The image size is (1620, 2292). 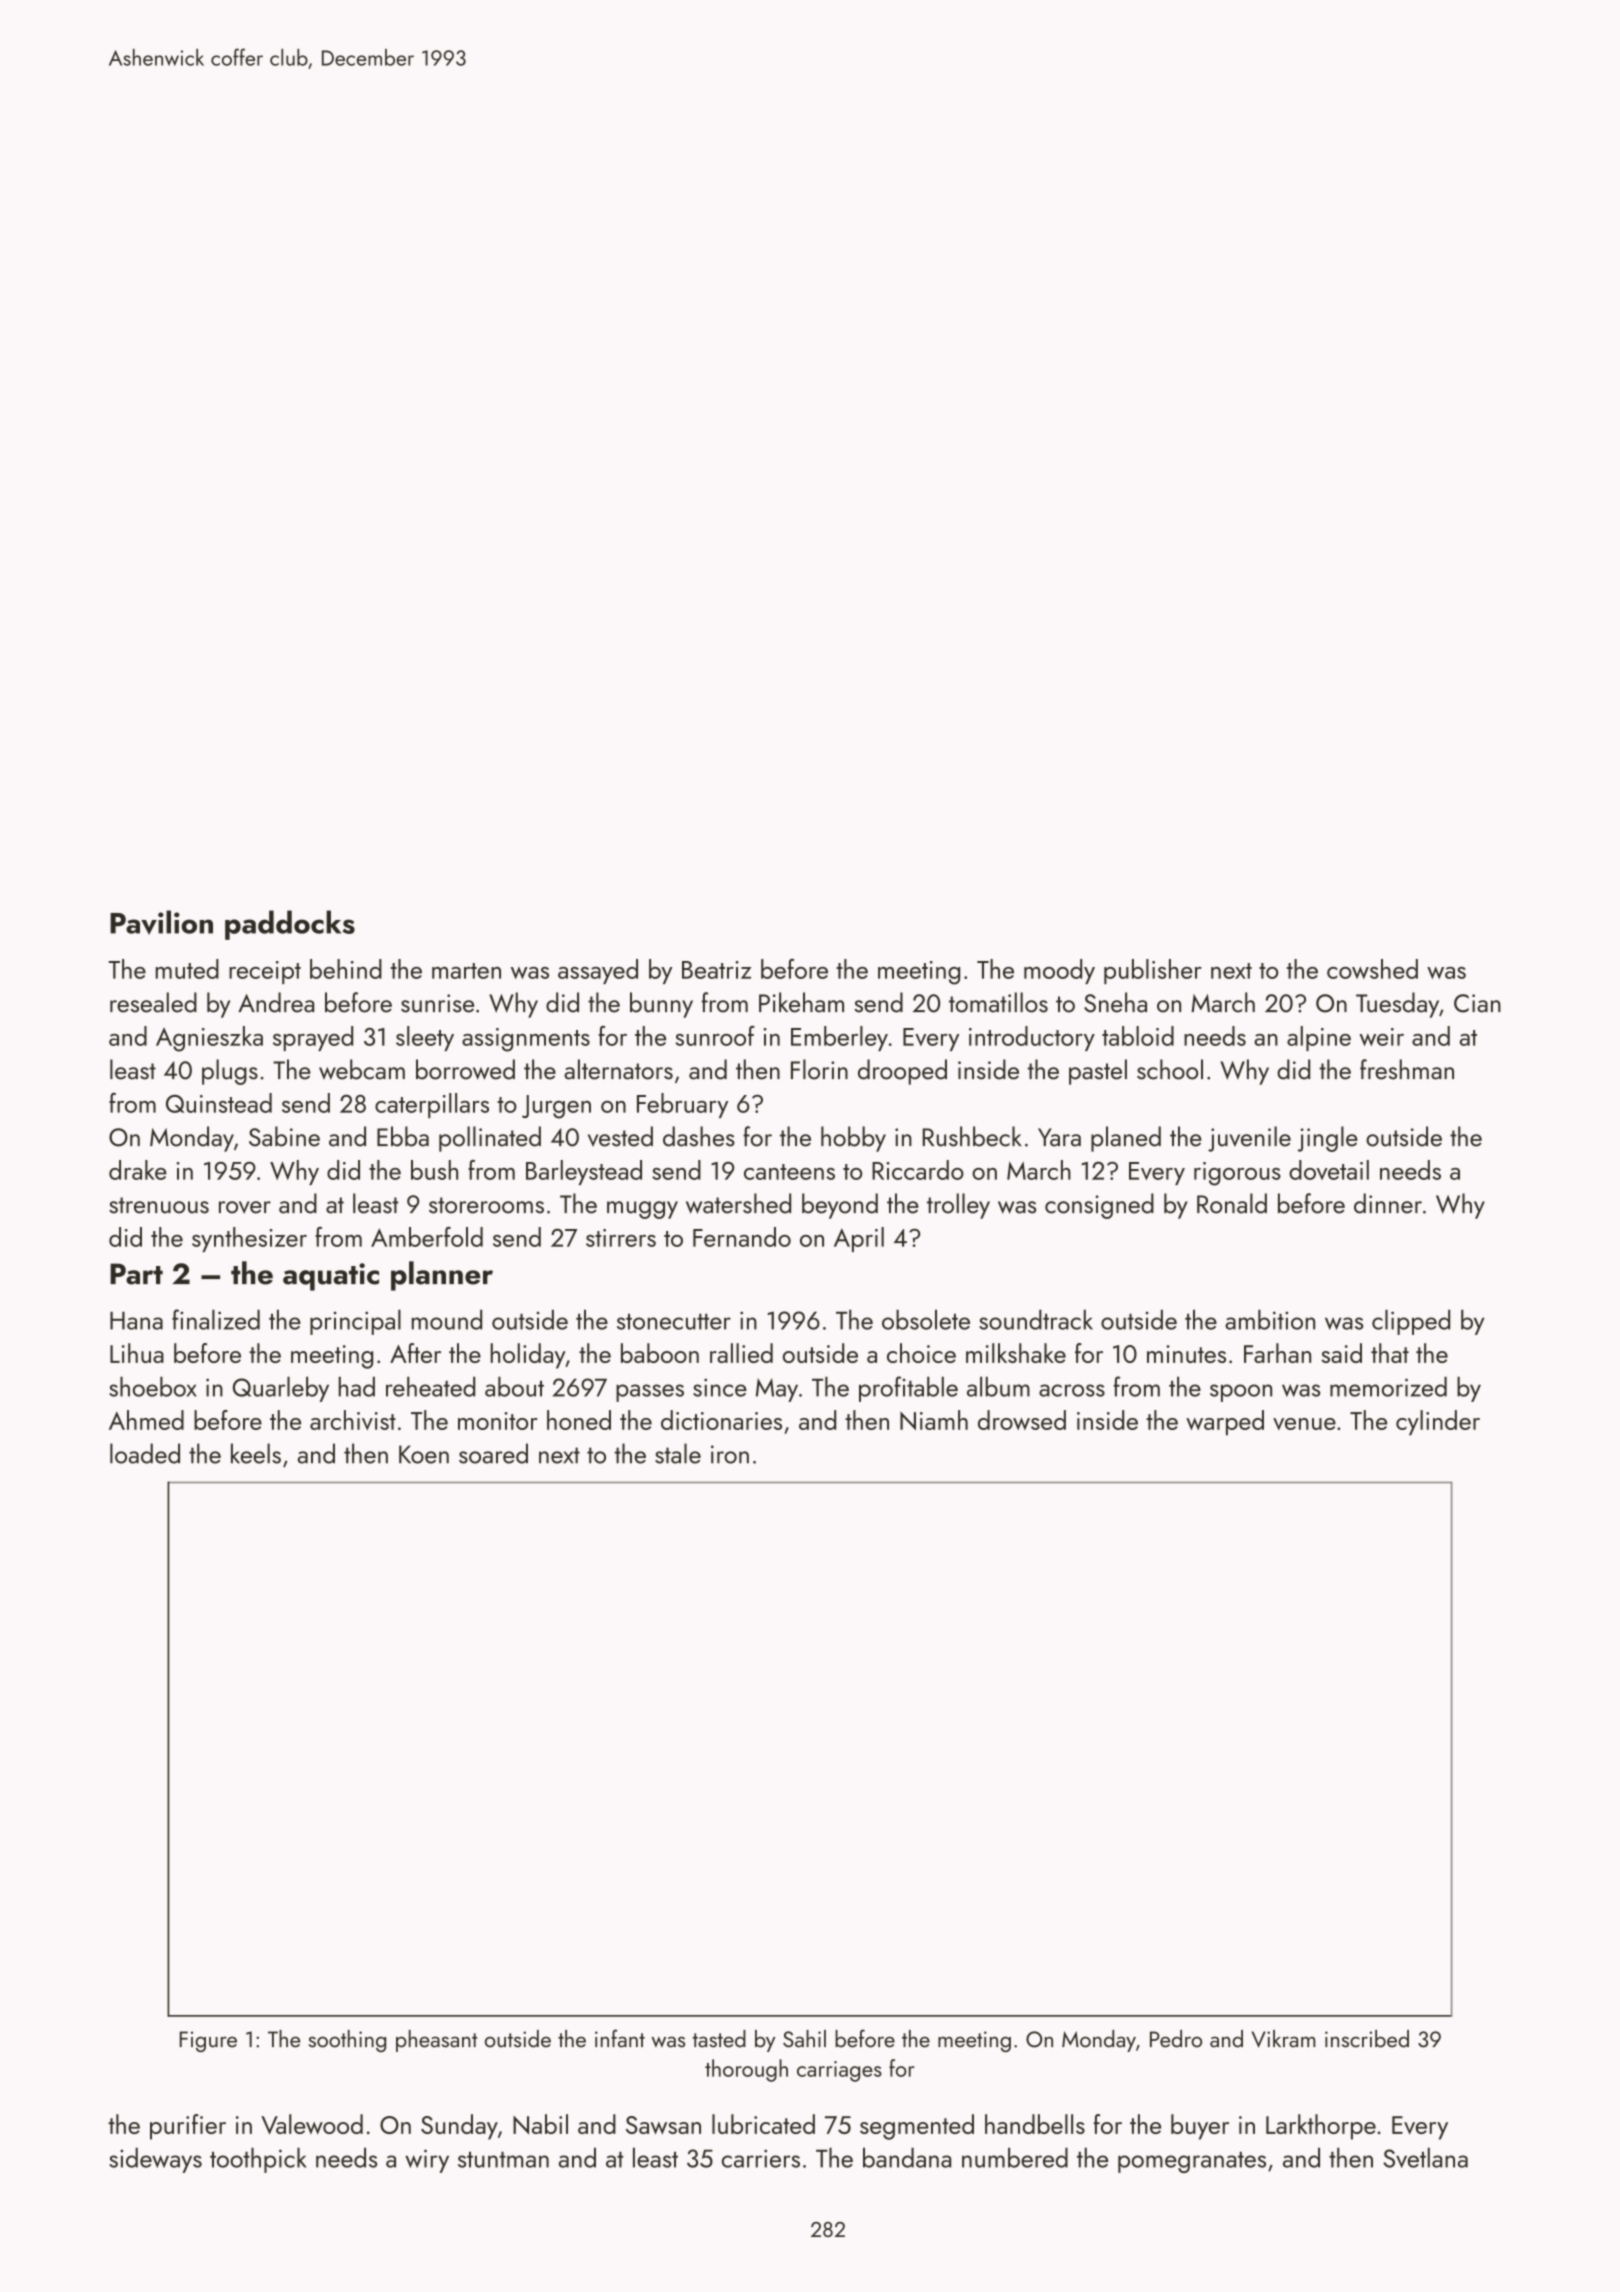 What do you see at coordinates (761, 2158) in the screenshot?
I see `carriers` at bounding box center [761, 2158].
